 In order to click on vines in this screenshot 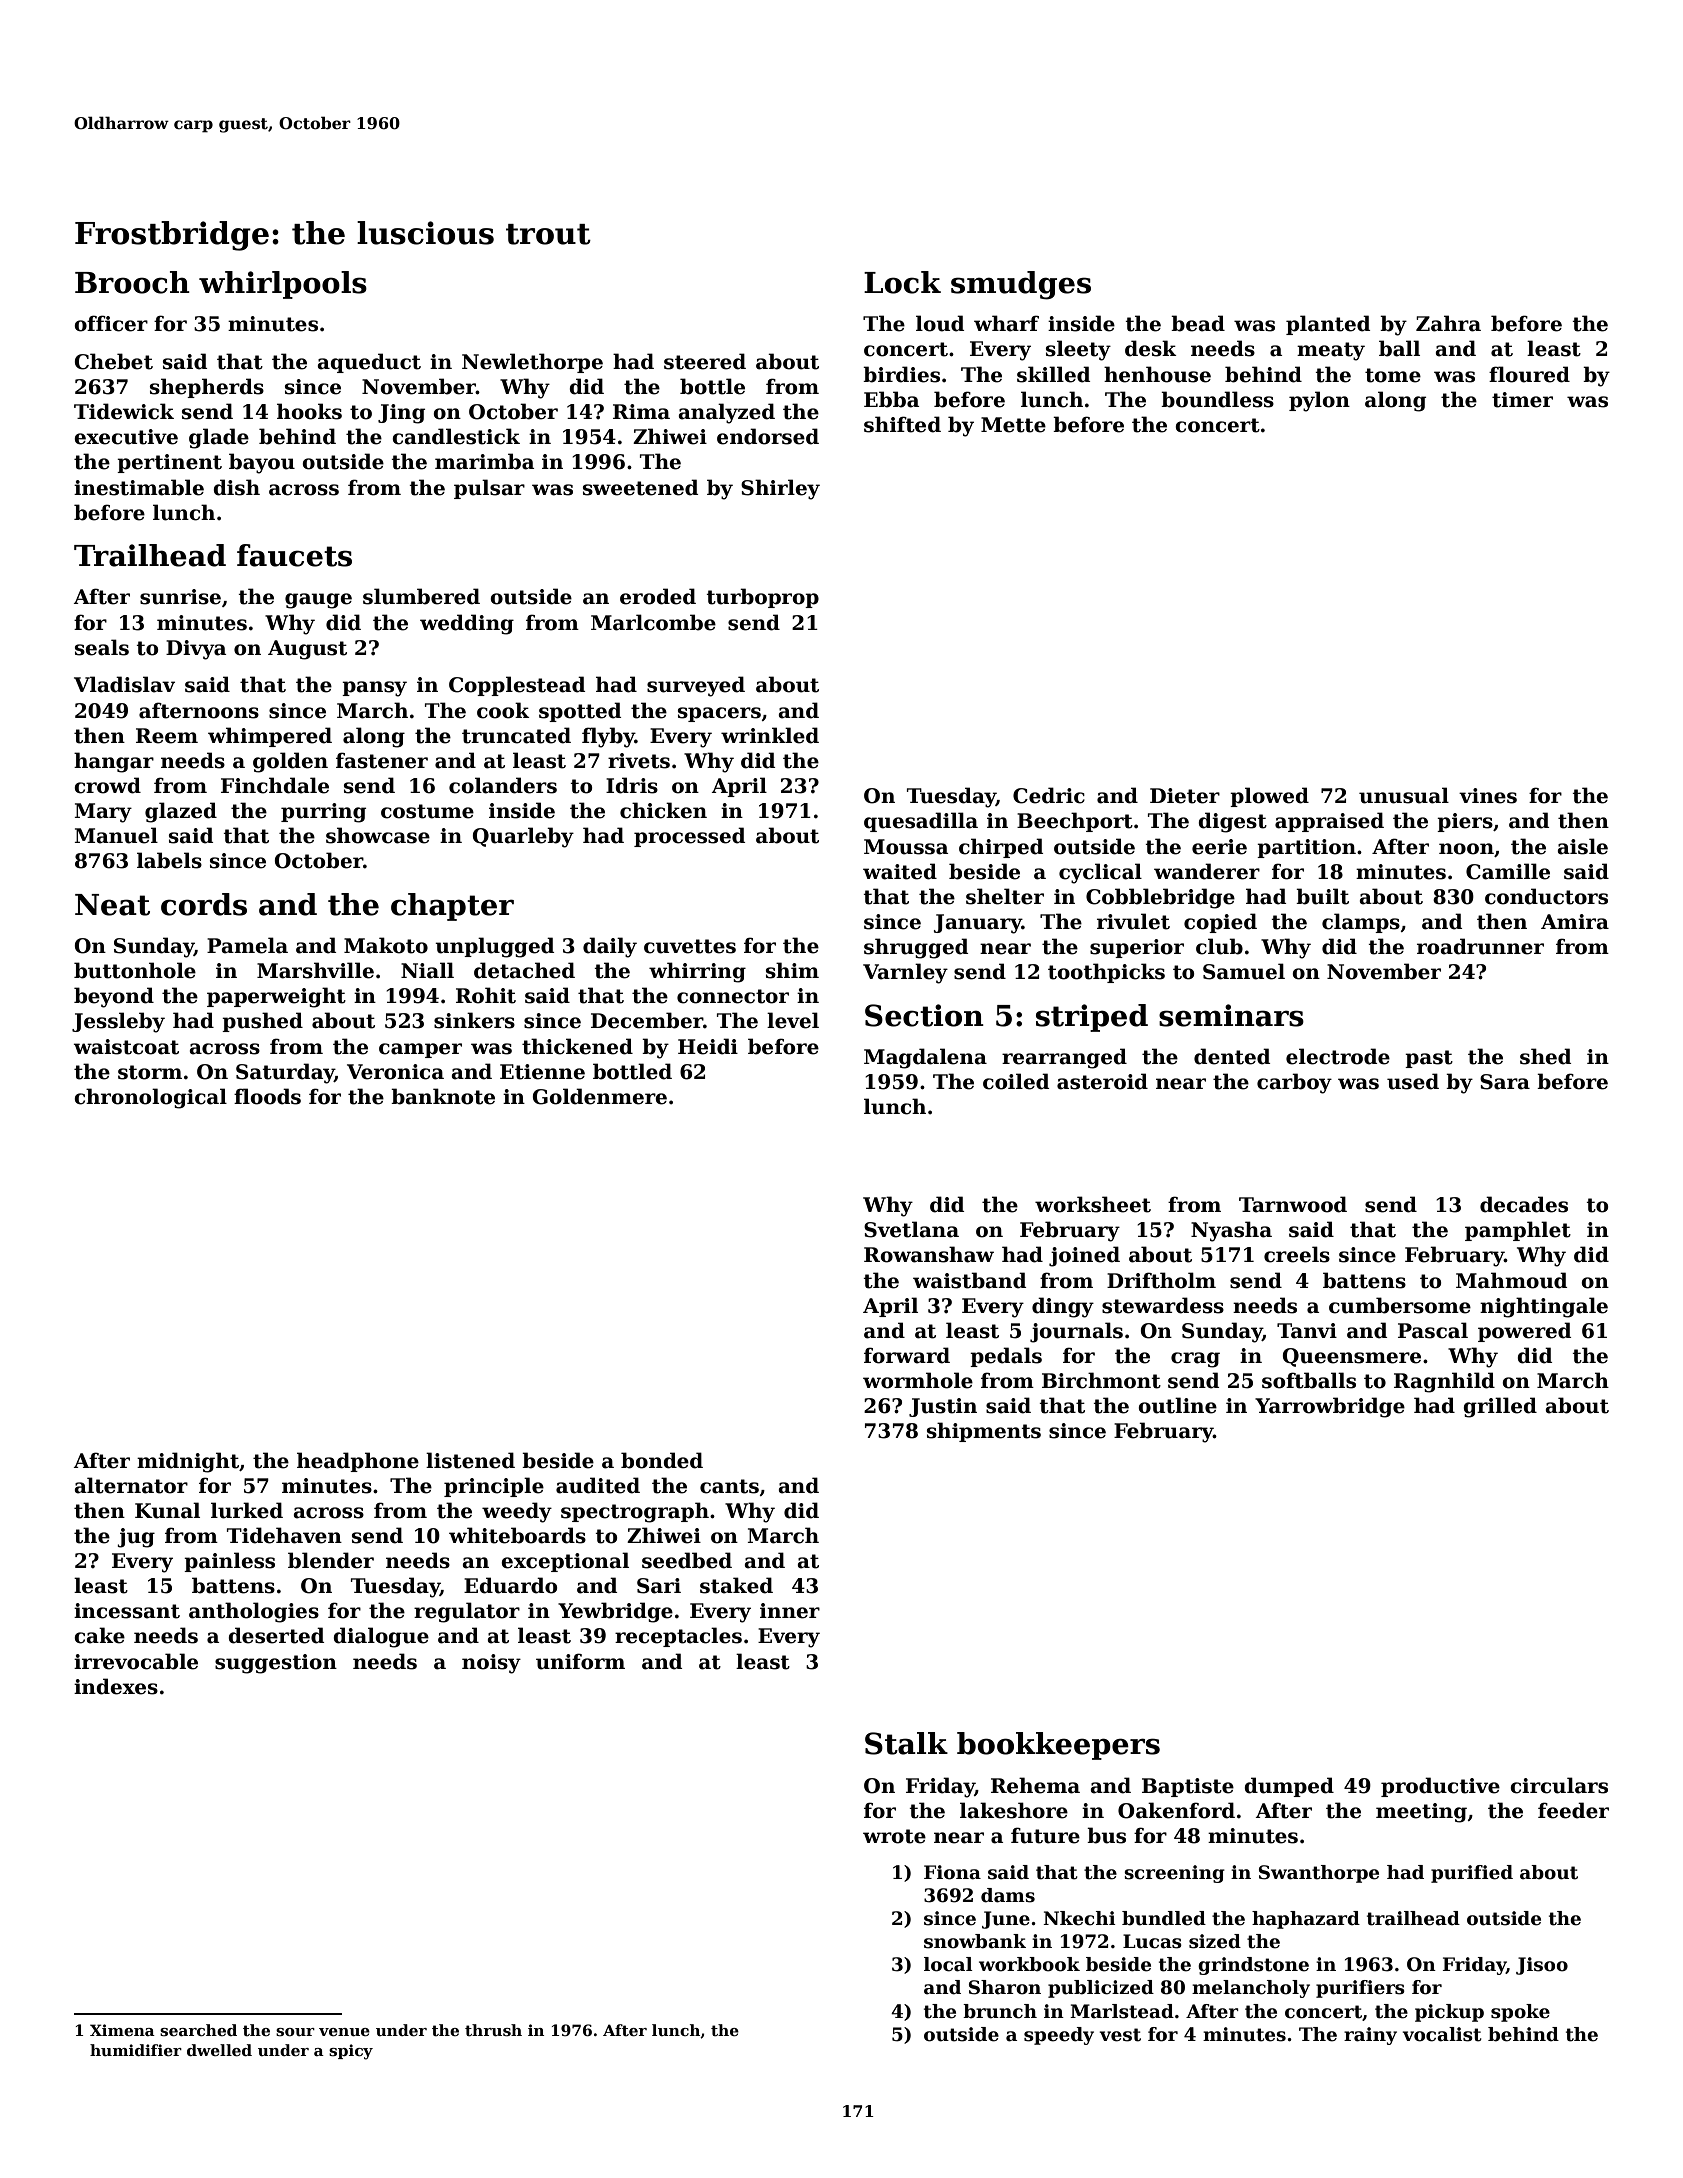, I will do `click(1488, 796)`.
